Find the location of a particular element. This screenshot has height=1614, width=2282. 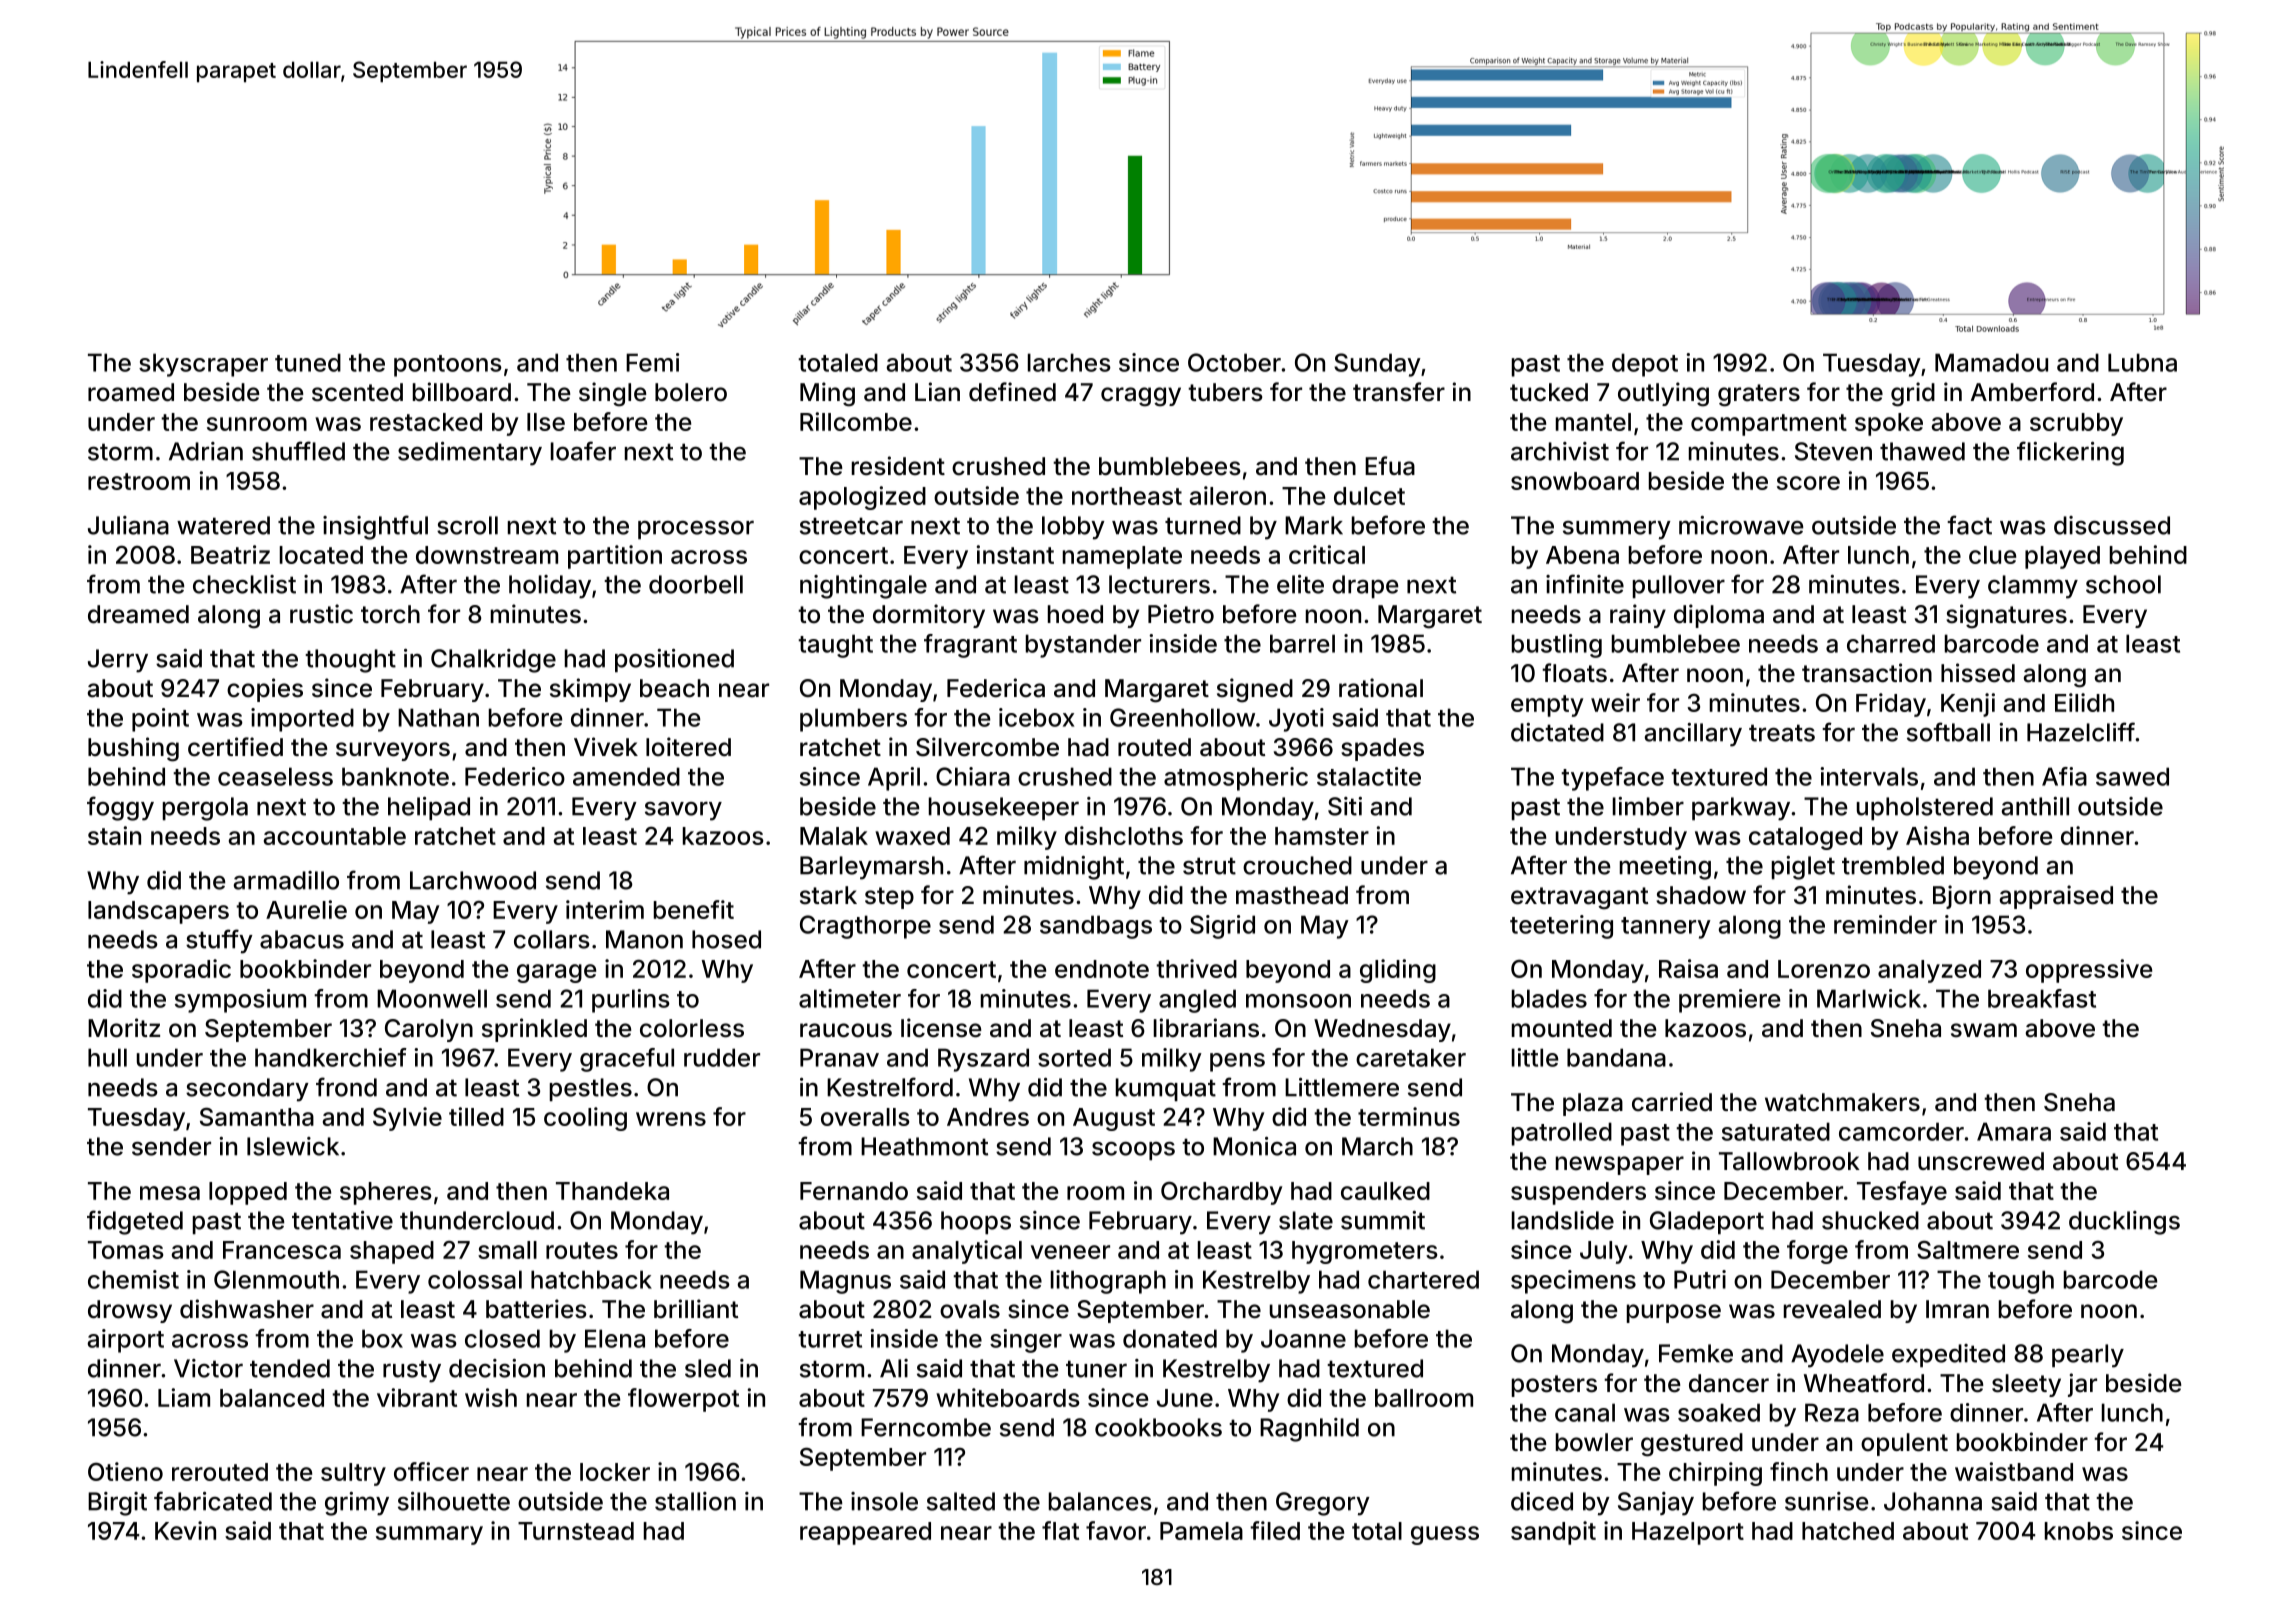

analytical is located at coordinates (967, 1252).
